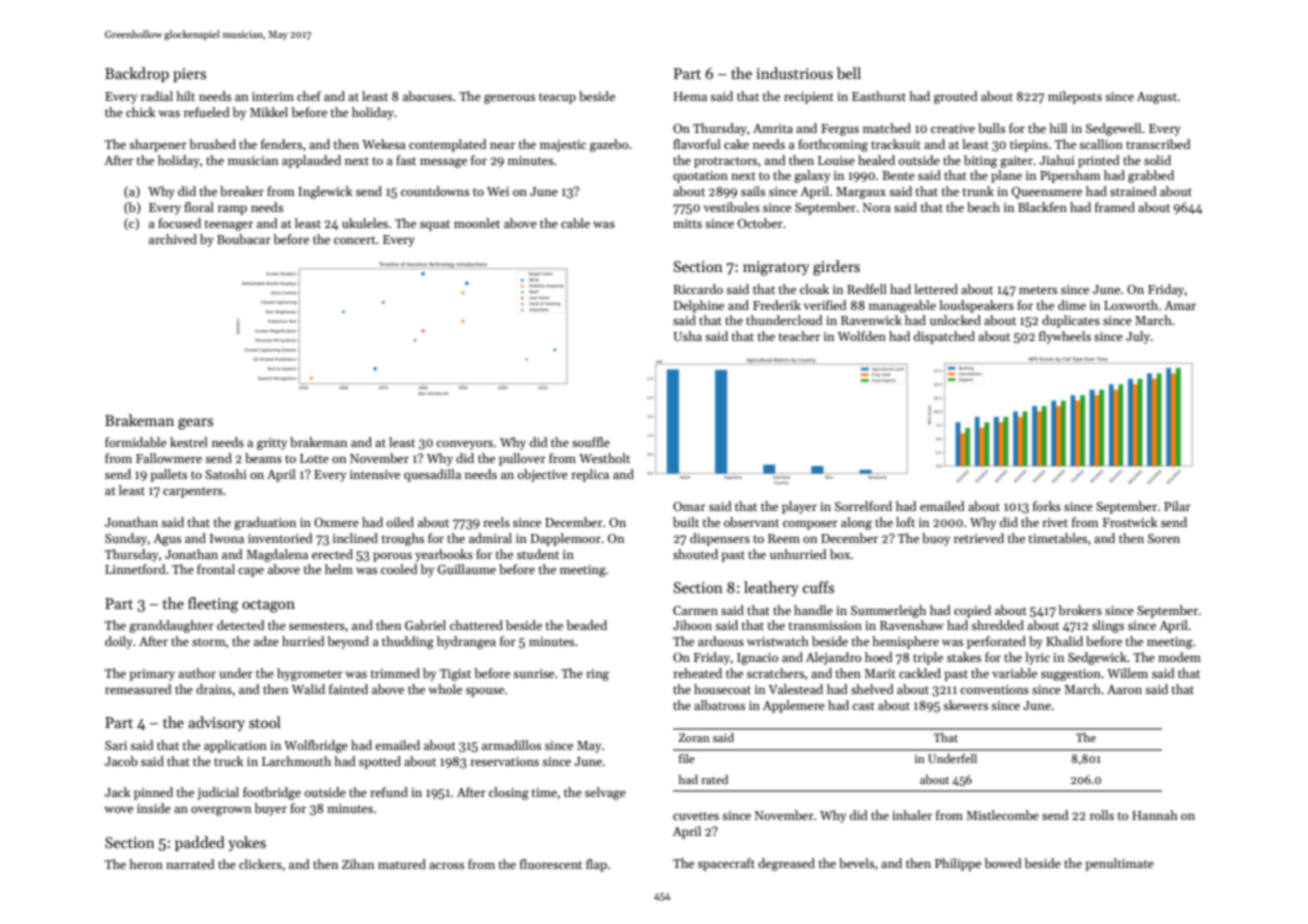  Describe the element at coordinates (260, 864) in the image. I see `clickers` at that location.
